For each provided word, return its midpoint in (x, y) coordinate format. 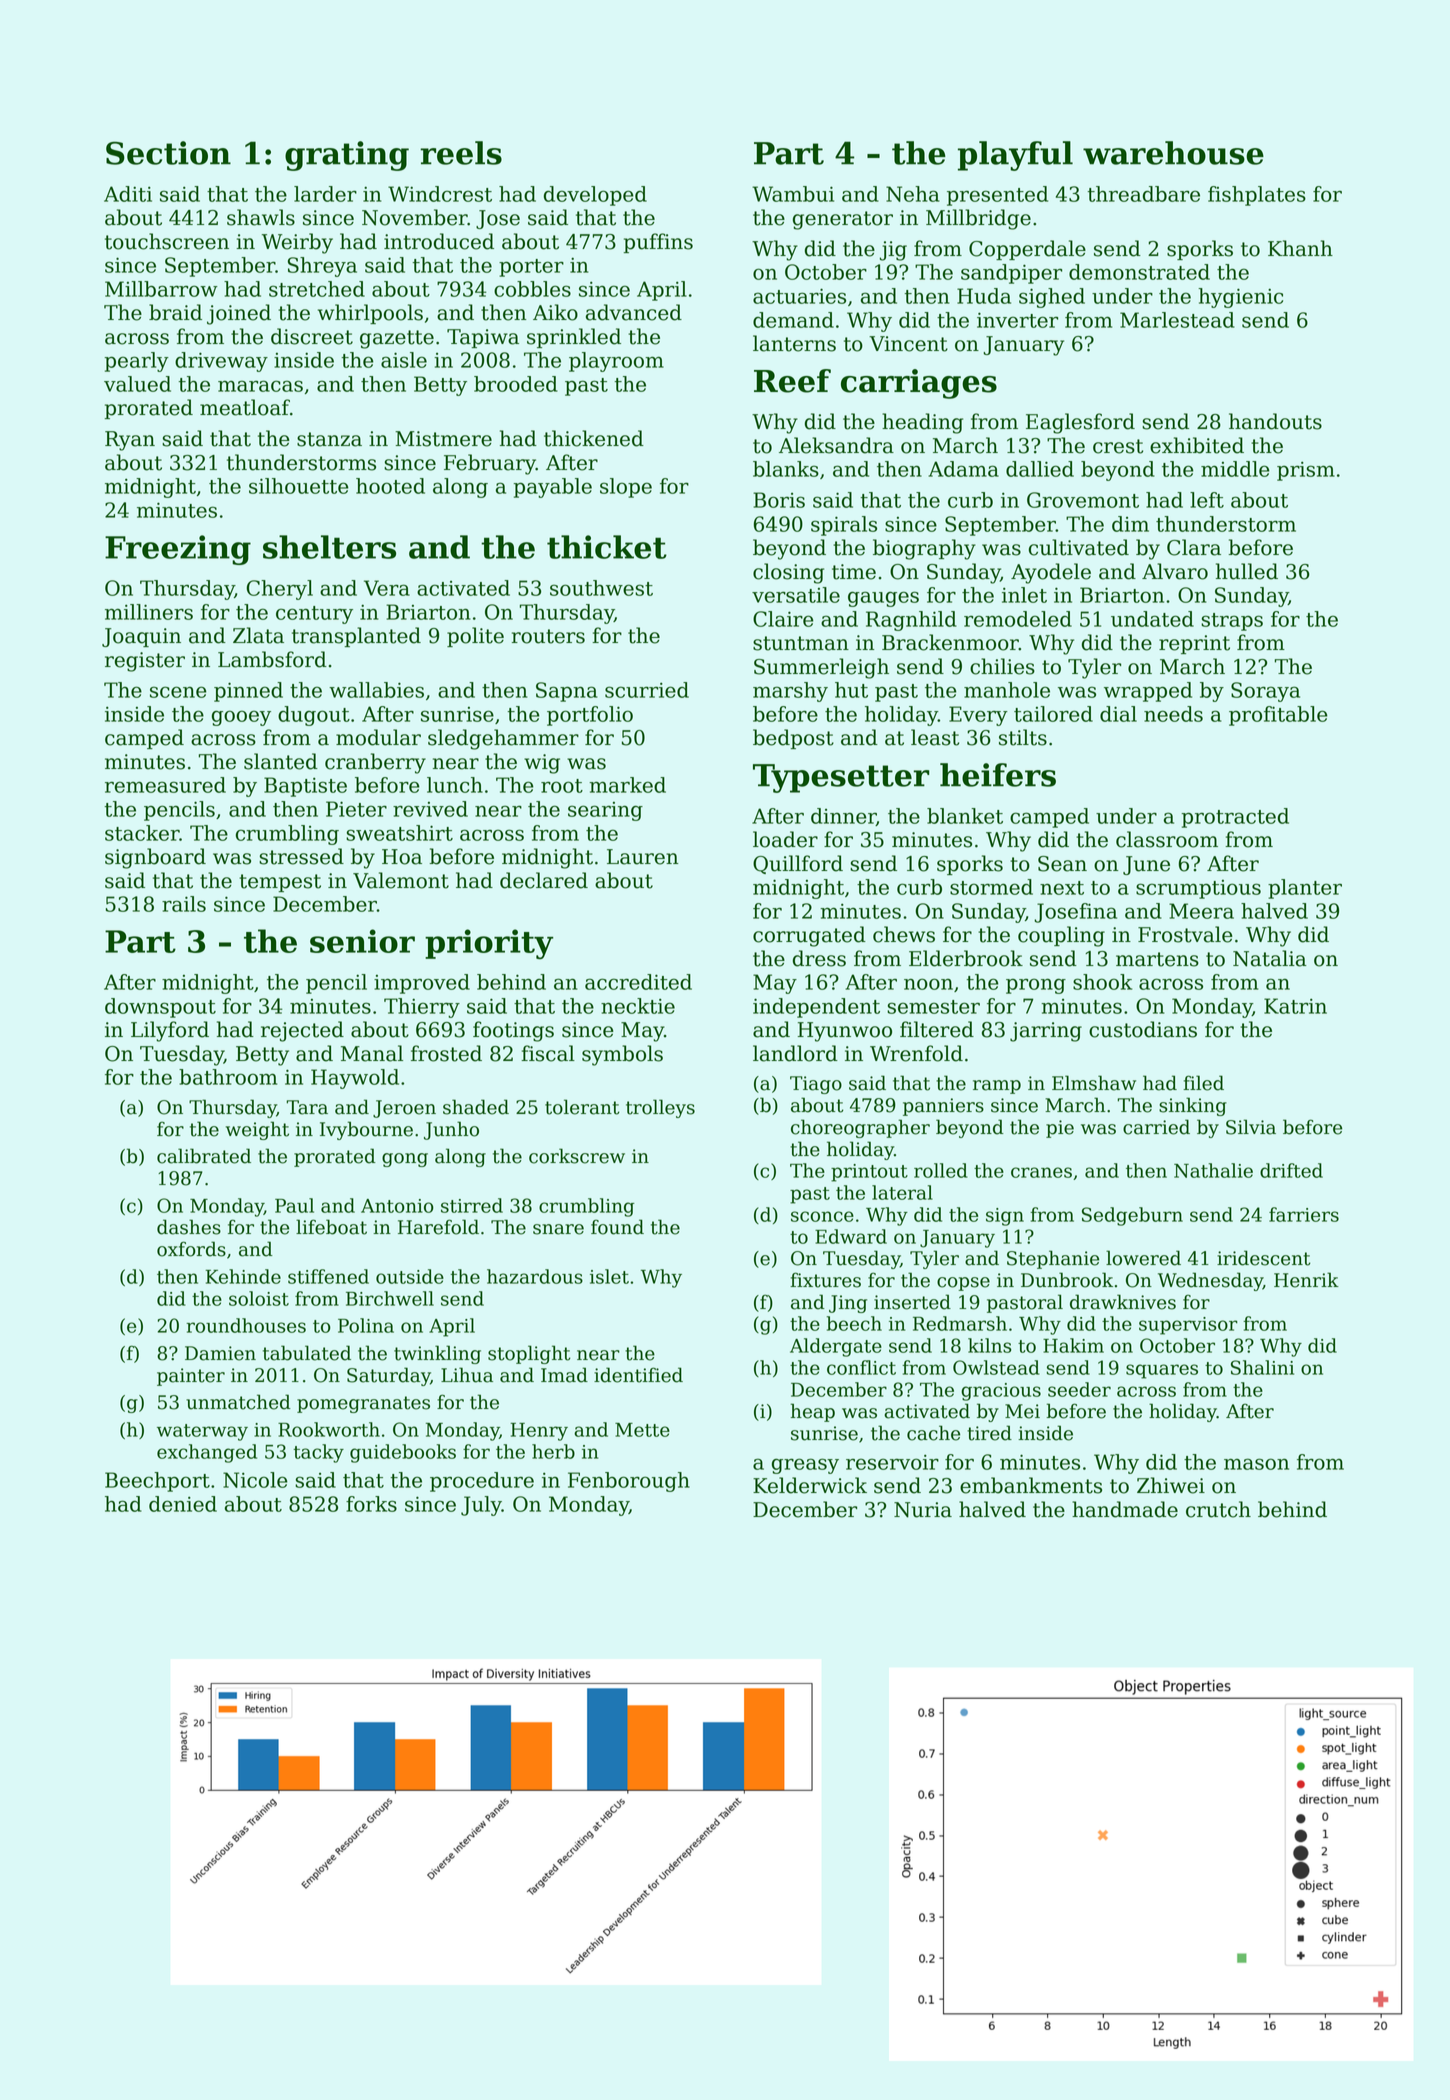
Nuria (923, 1510)
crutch (1218, 1509)
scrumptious (1198, 889)
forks (371, 1504)
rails (184, 904)
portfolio (590, 716)
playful (1015, 156)
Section (168, 153)
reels (461, 153)
